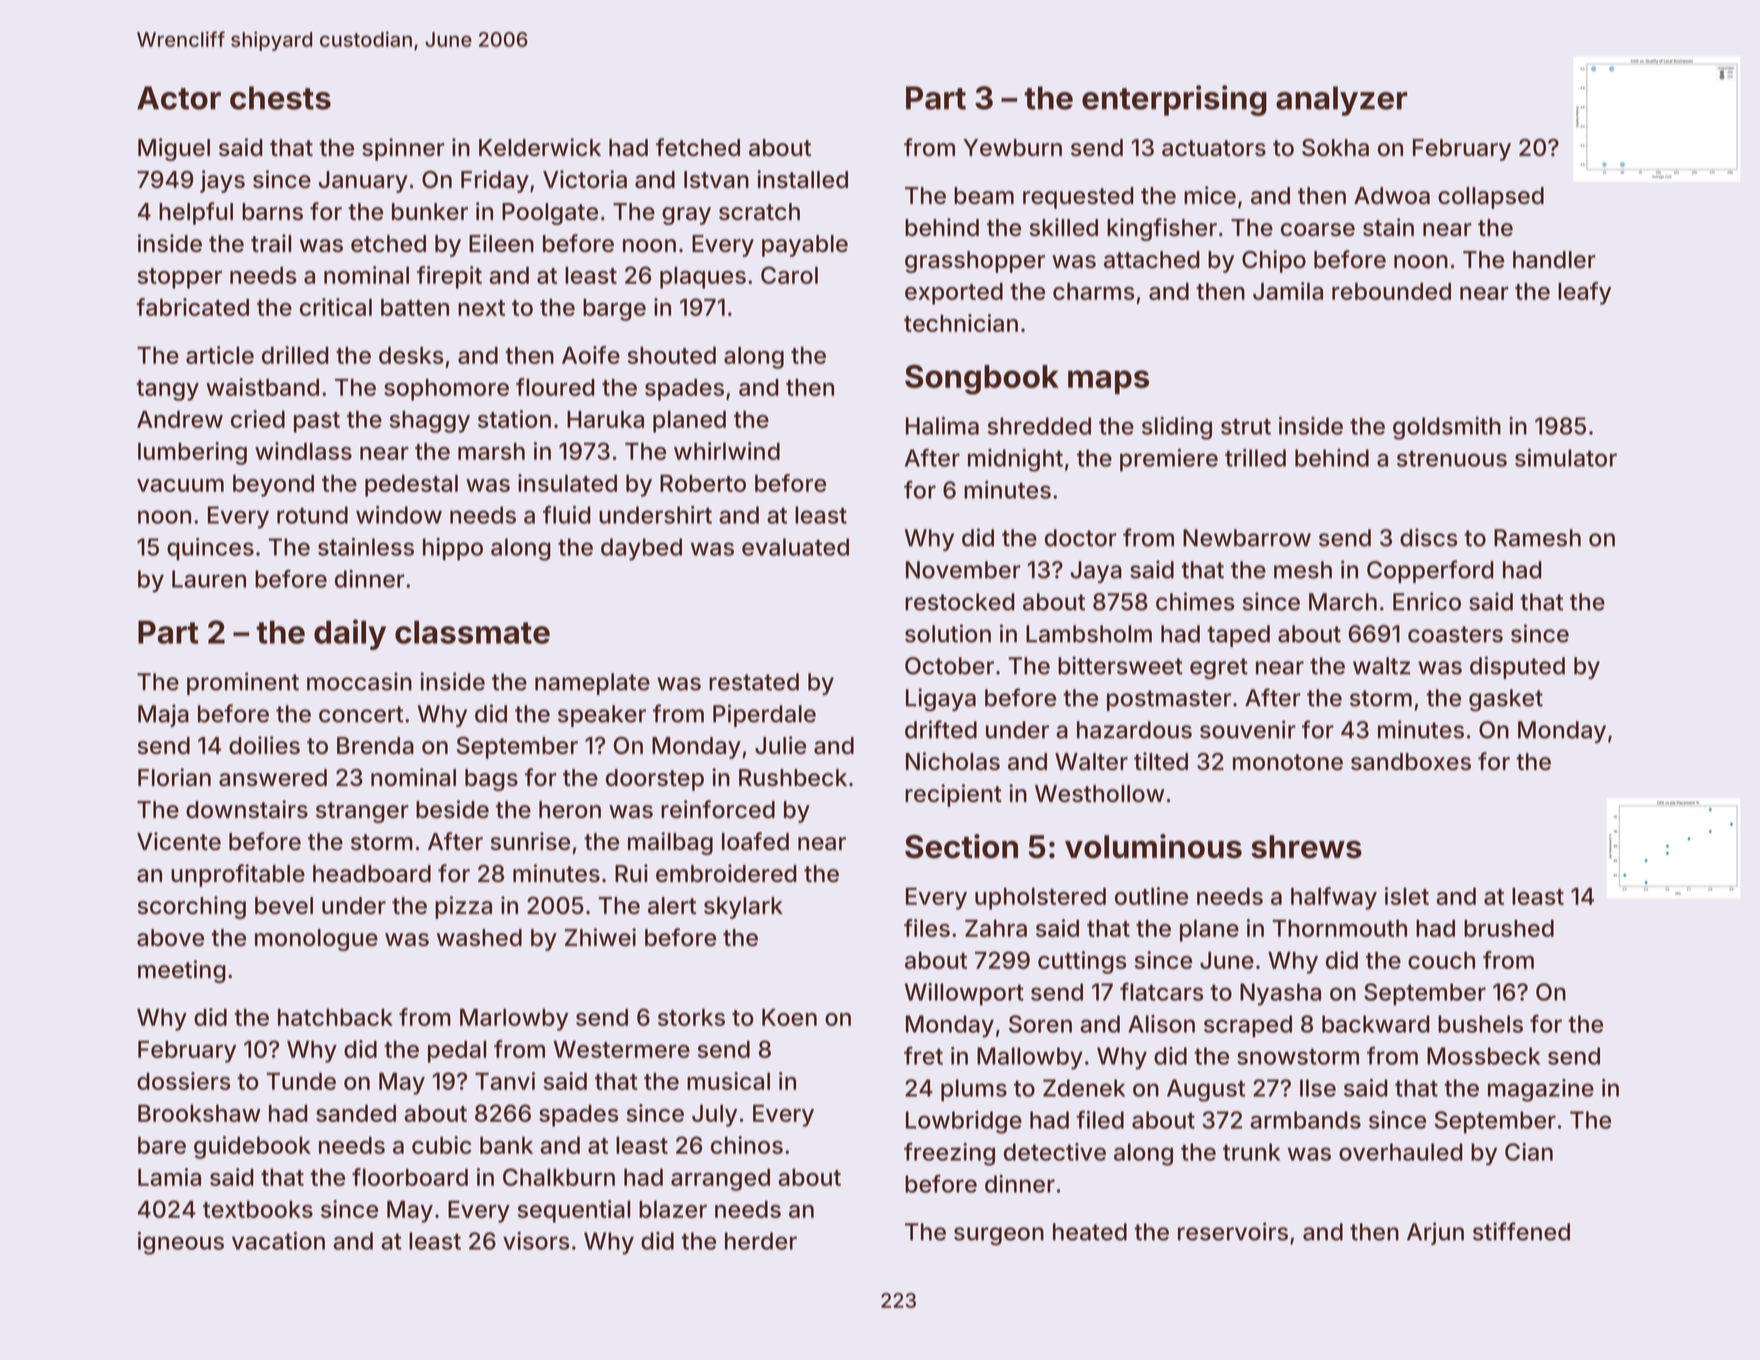 This screenshot has height=1360, width=1760. I want to click on Songbook, so click(982, 379).
